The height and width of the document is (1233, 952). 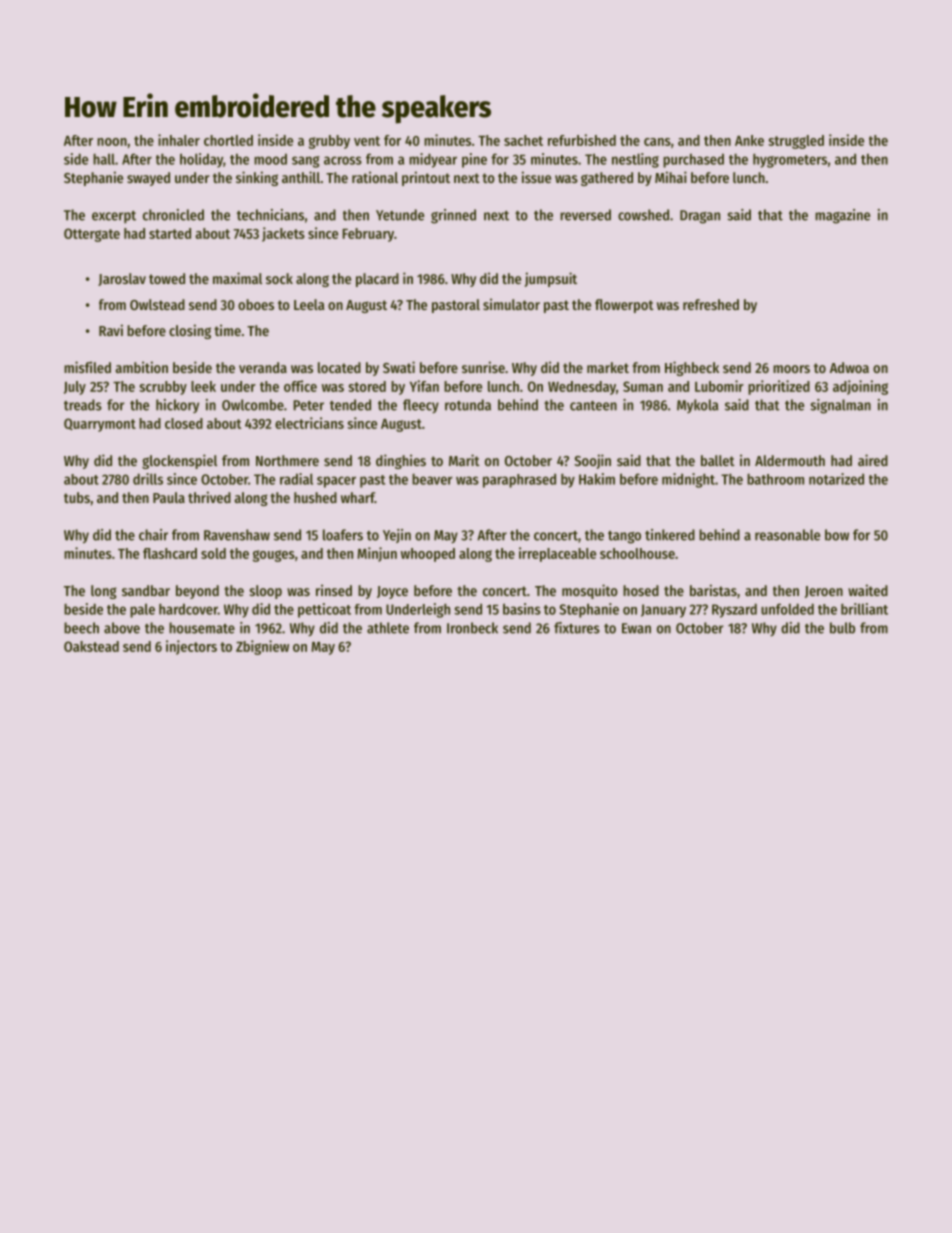 What do you see at coordinates (262, 647) in the document?
I see `Zbigniew` at bounding box center [262, 647].
